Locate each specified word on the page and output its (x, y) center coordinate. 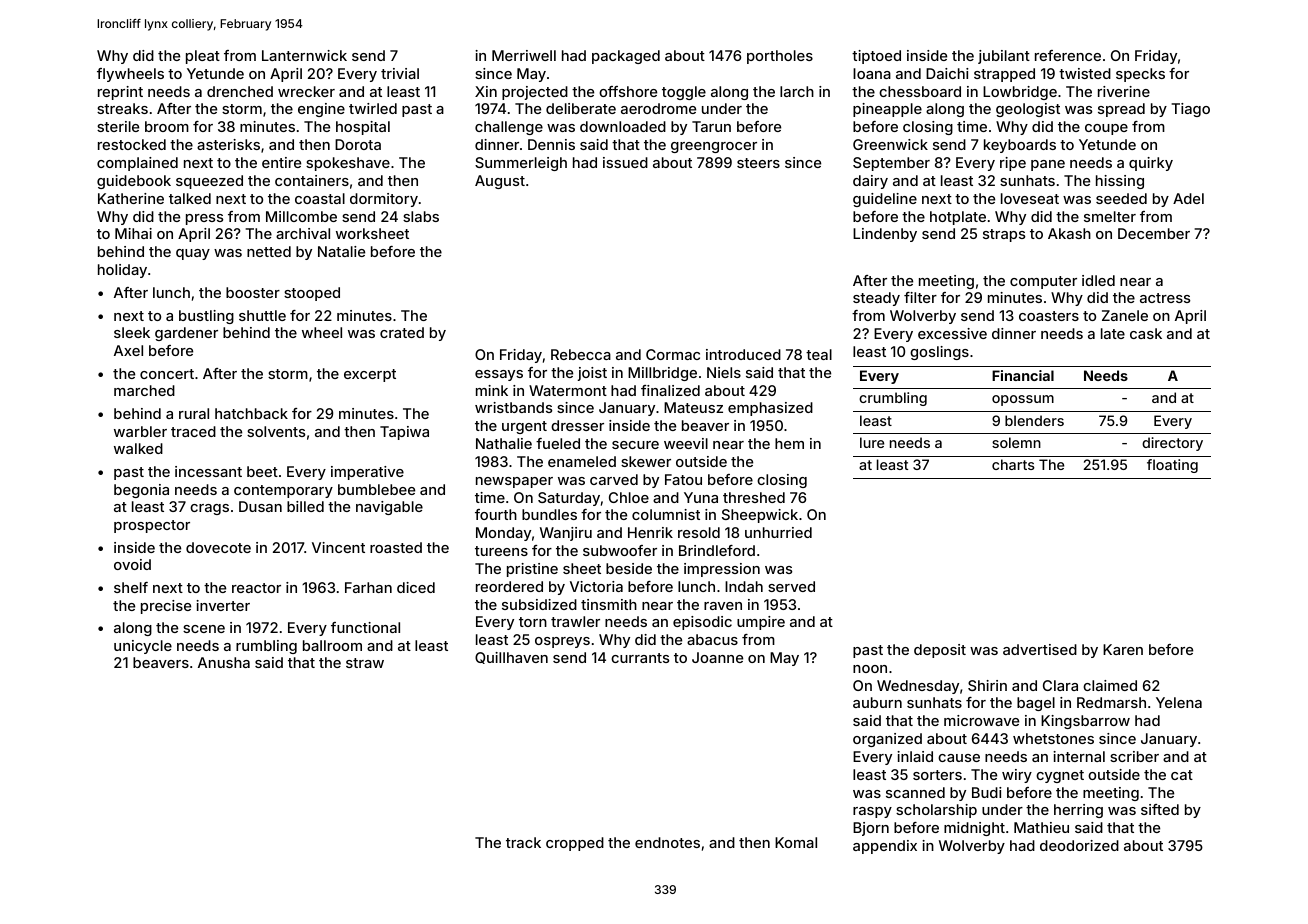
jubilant (1004, 57)
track (523, 842)
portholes (780, 57)
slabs (421, 216)
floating (1172, 466)
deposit (940, 651)
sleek (132, 332)
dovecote (218, 547)
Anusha (224, 662)
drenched (240, 91)
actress (1165, 298)
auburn (877, 702)
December (1154, 233)
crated (402, 332)
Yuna (701, 497)
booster (253, 292)
